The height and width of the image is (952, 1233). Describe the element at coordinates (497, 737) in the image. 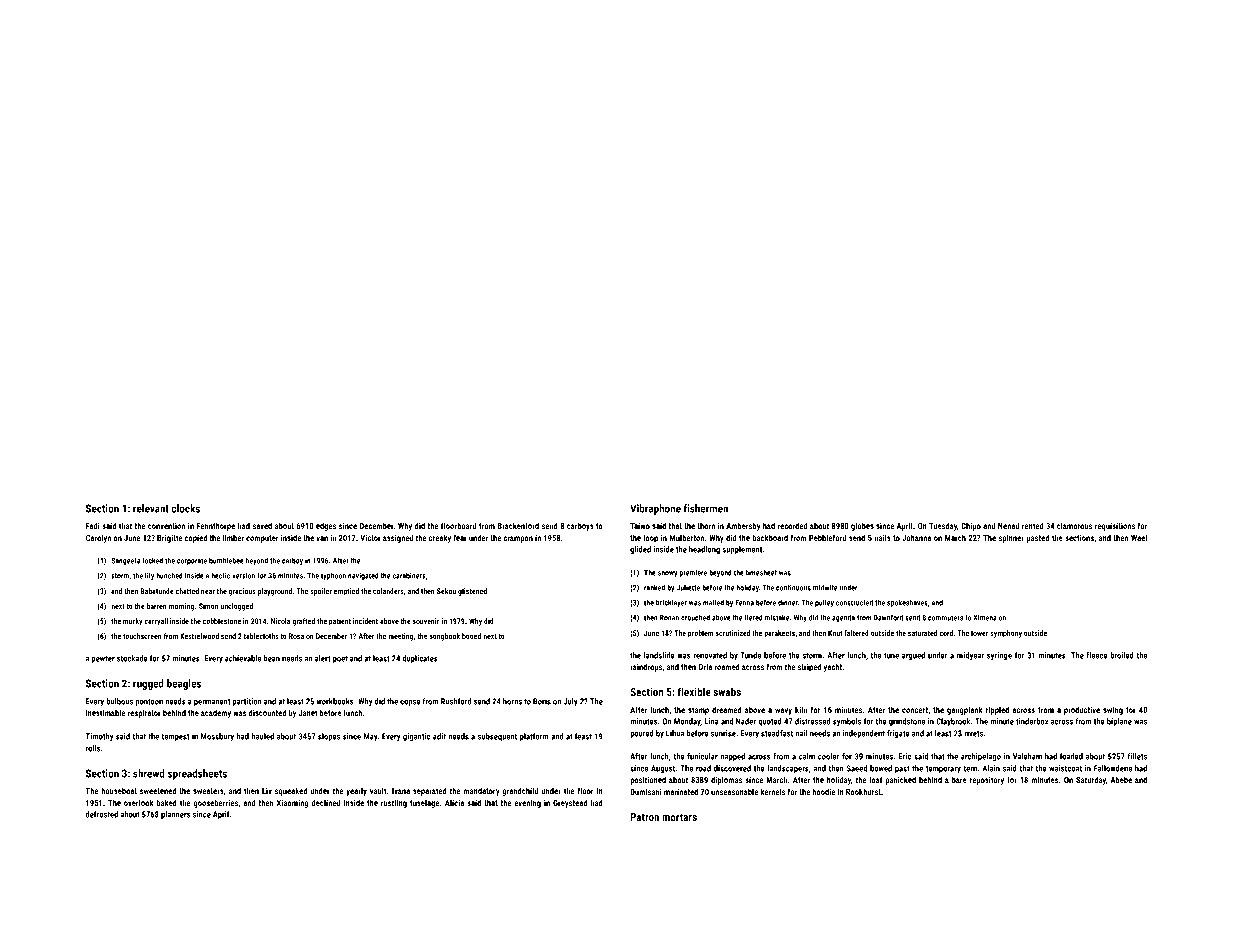

I see `subsequent` at that location.
